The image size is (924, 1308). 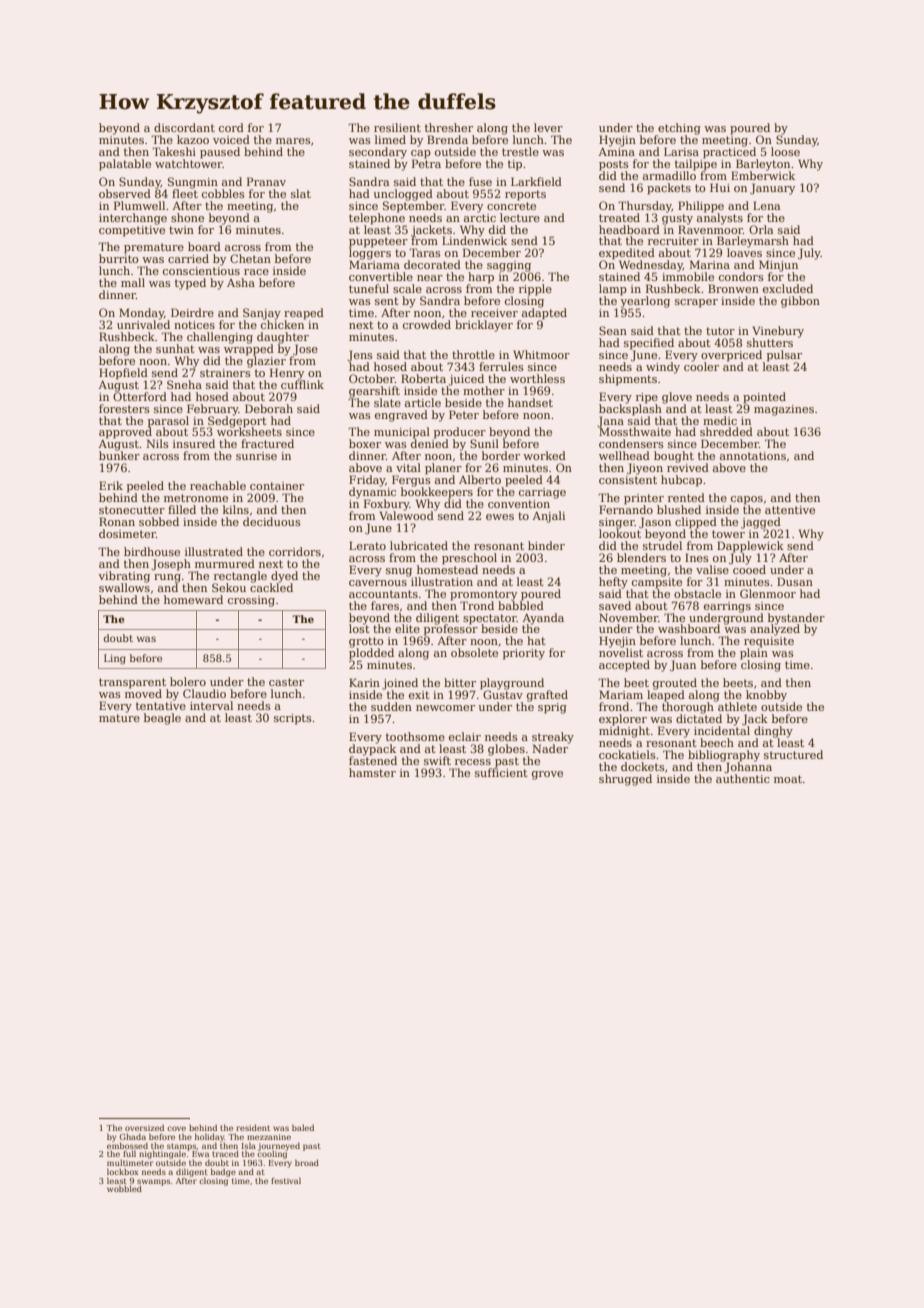 I want to click on jagged, so click(x=761, y=523).
